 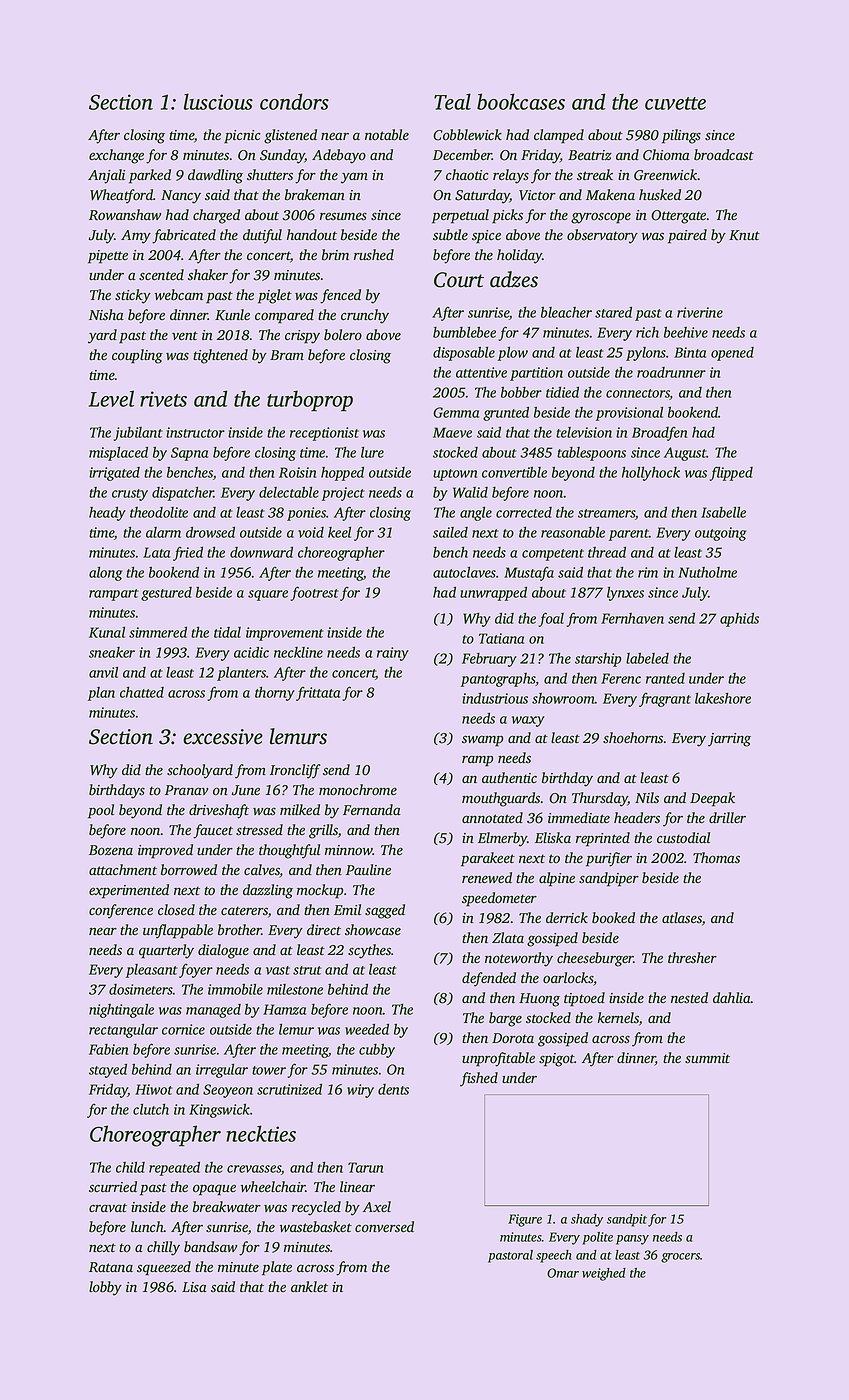 I want to click on sagged, so click(x=385, y=911).
